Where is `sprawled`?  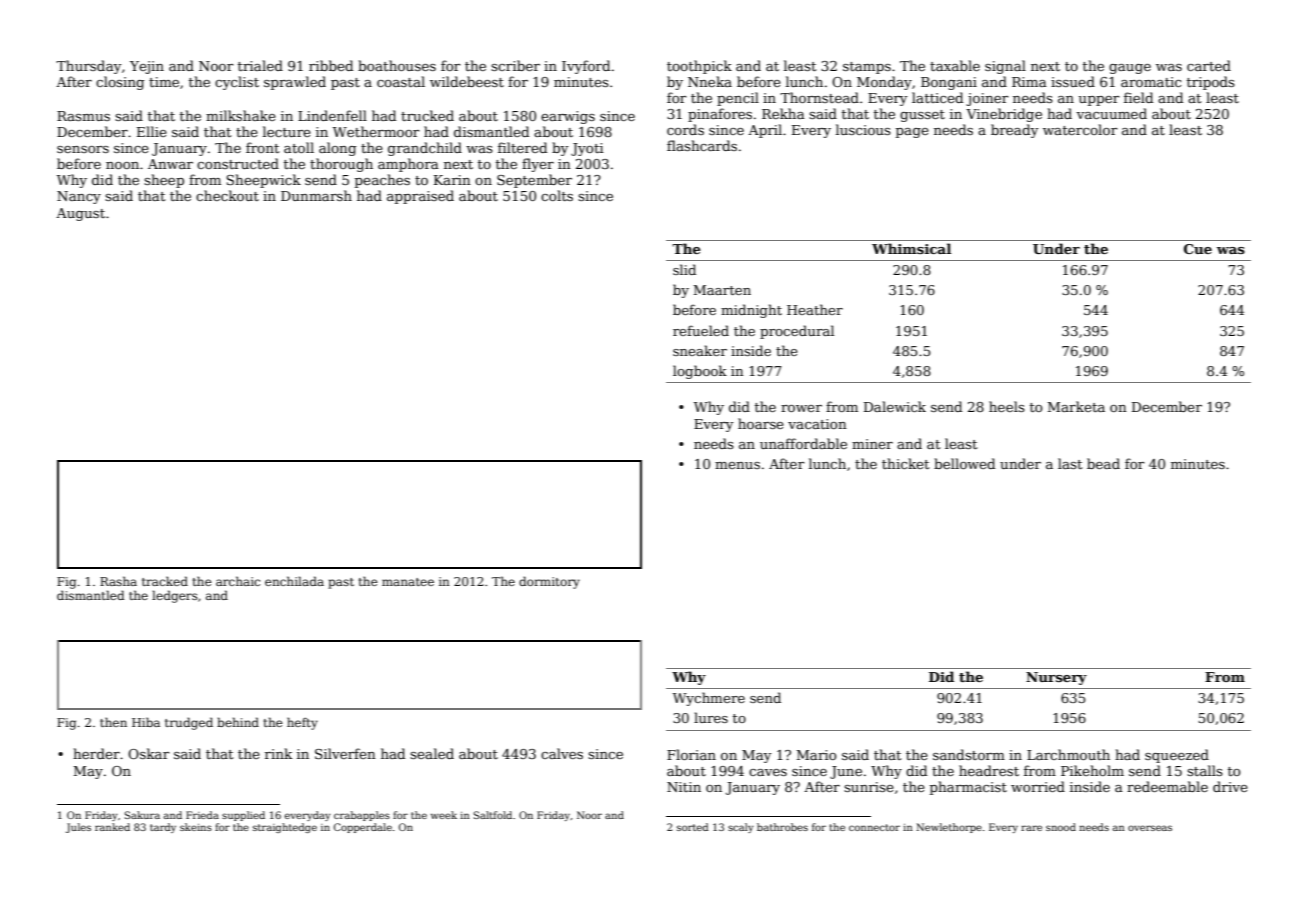 sprawled is located at coordinates (295, 83).
